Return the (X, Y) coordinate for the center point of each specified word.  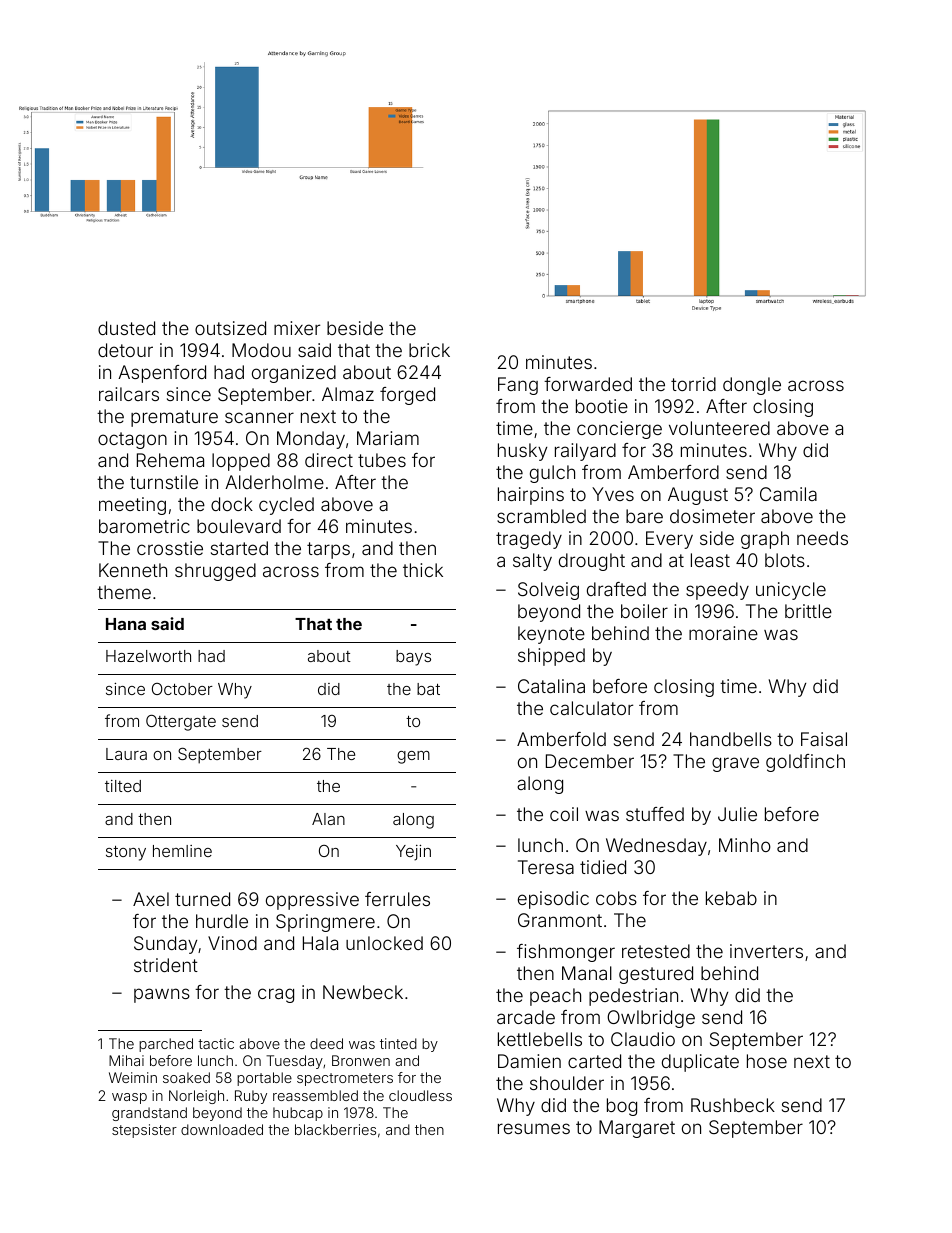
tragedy (529, 540)
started (239, 548)
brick (429, 350)
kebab (731, 898)
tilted (123, 786)
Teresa (546, 867)
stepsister (144, 1131)
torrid (693, 384)
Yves (613, 494)
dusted (126, 328)
